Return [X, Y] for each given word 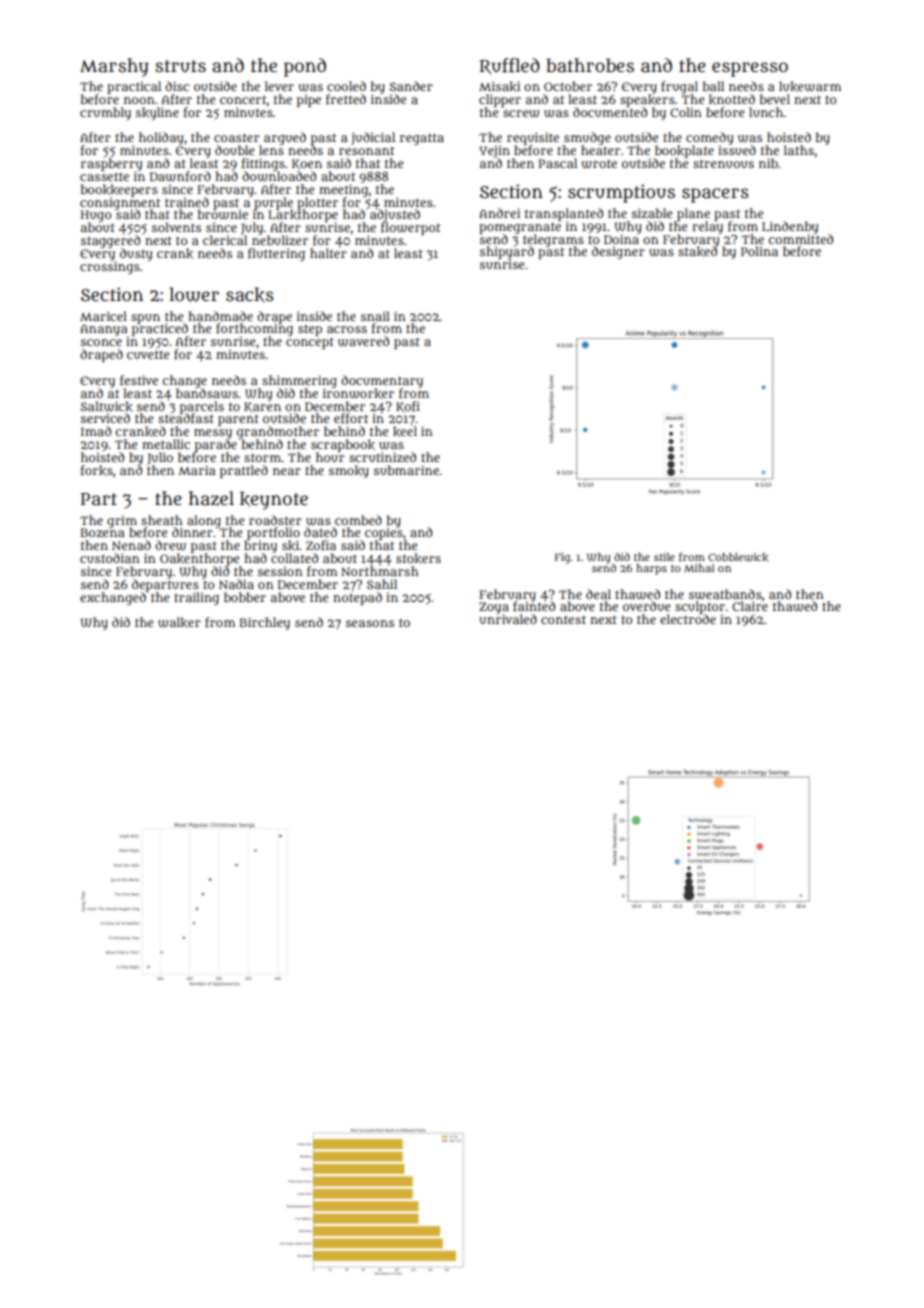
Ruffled [510, 66]
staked [697, 252]
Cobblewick [738, 557]
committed [800, 239]
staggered [110, 241]
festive [139, 380]
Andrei [499, 213]
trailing [196, 598]
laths [799, 150]
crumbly [105, 113]
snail [375, 316]
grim [122, 521]
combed [358, 520]
